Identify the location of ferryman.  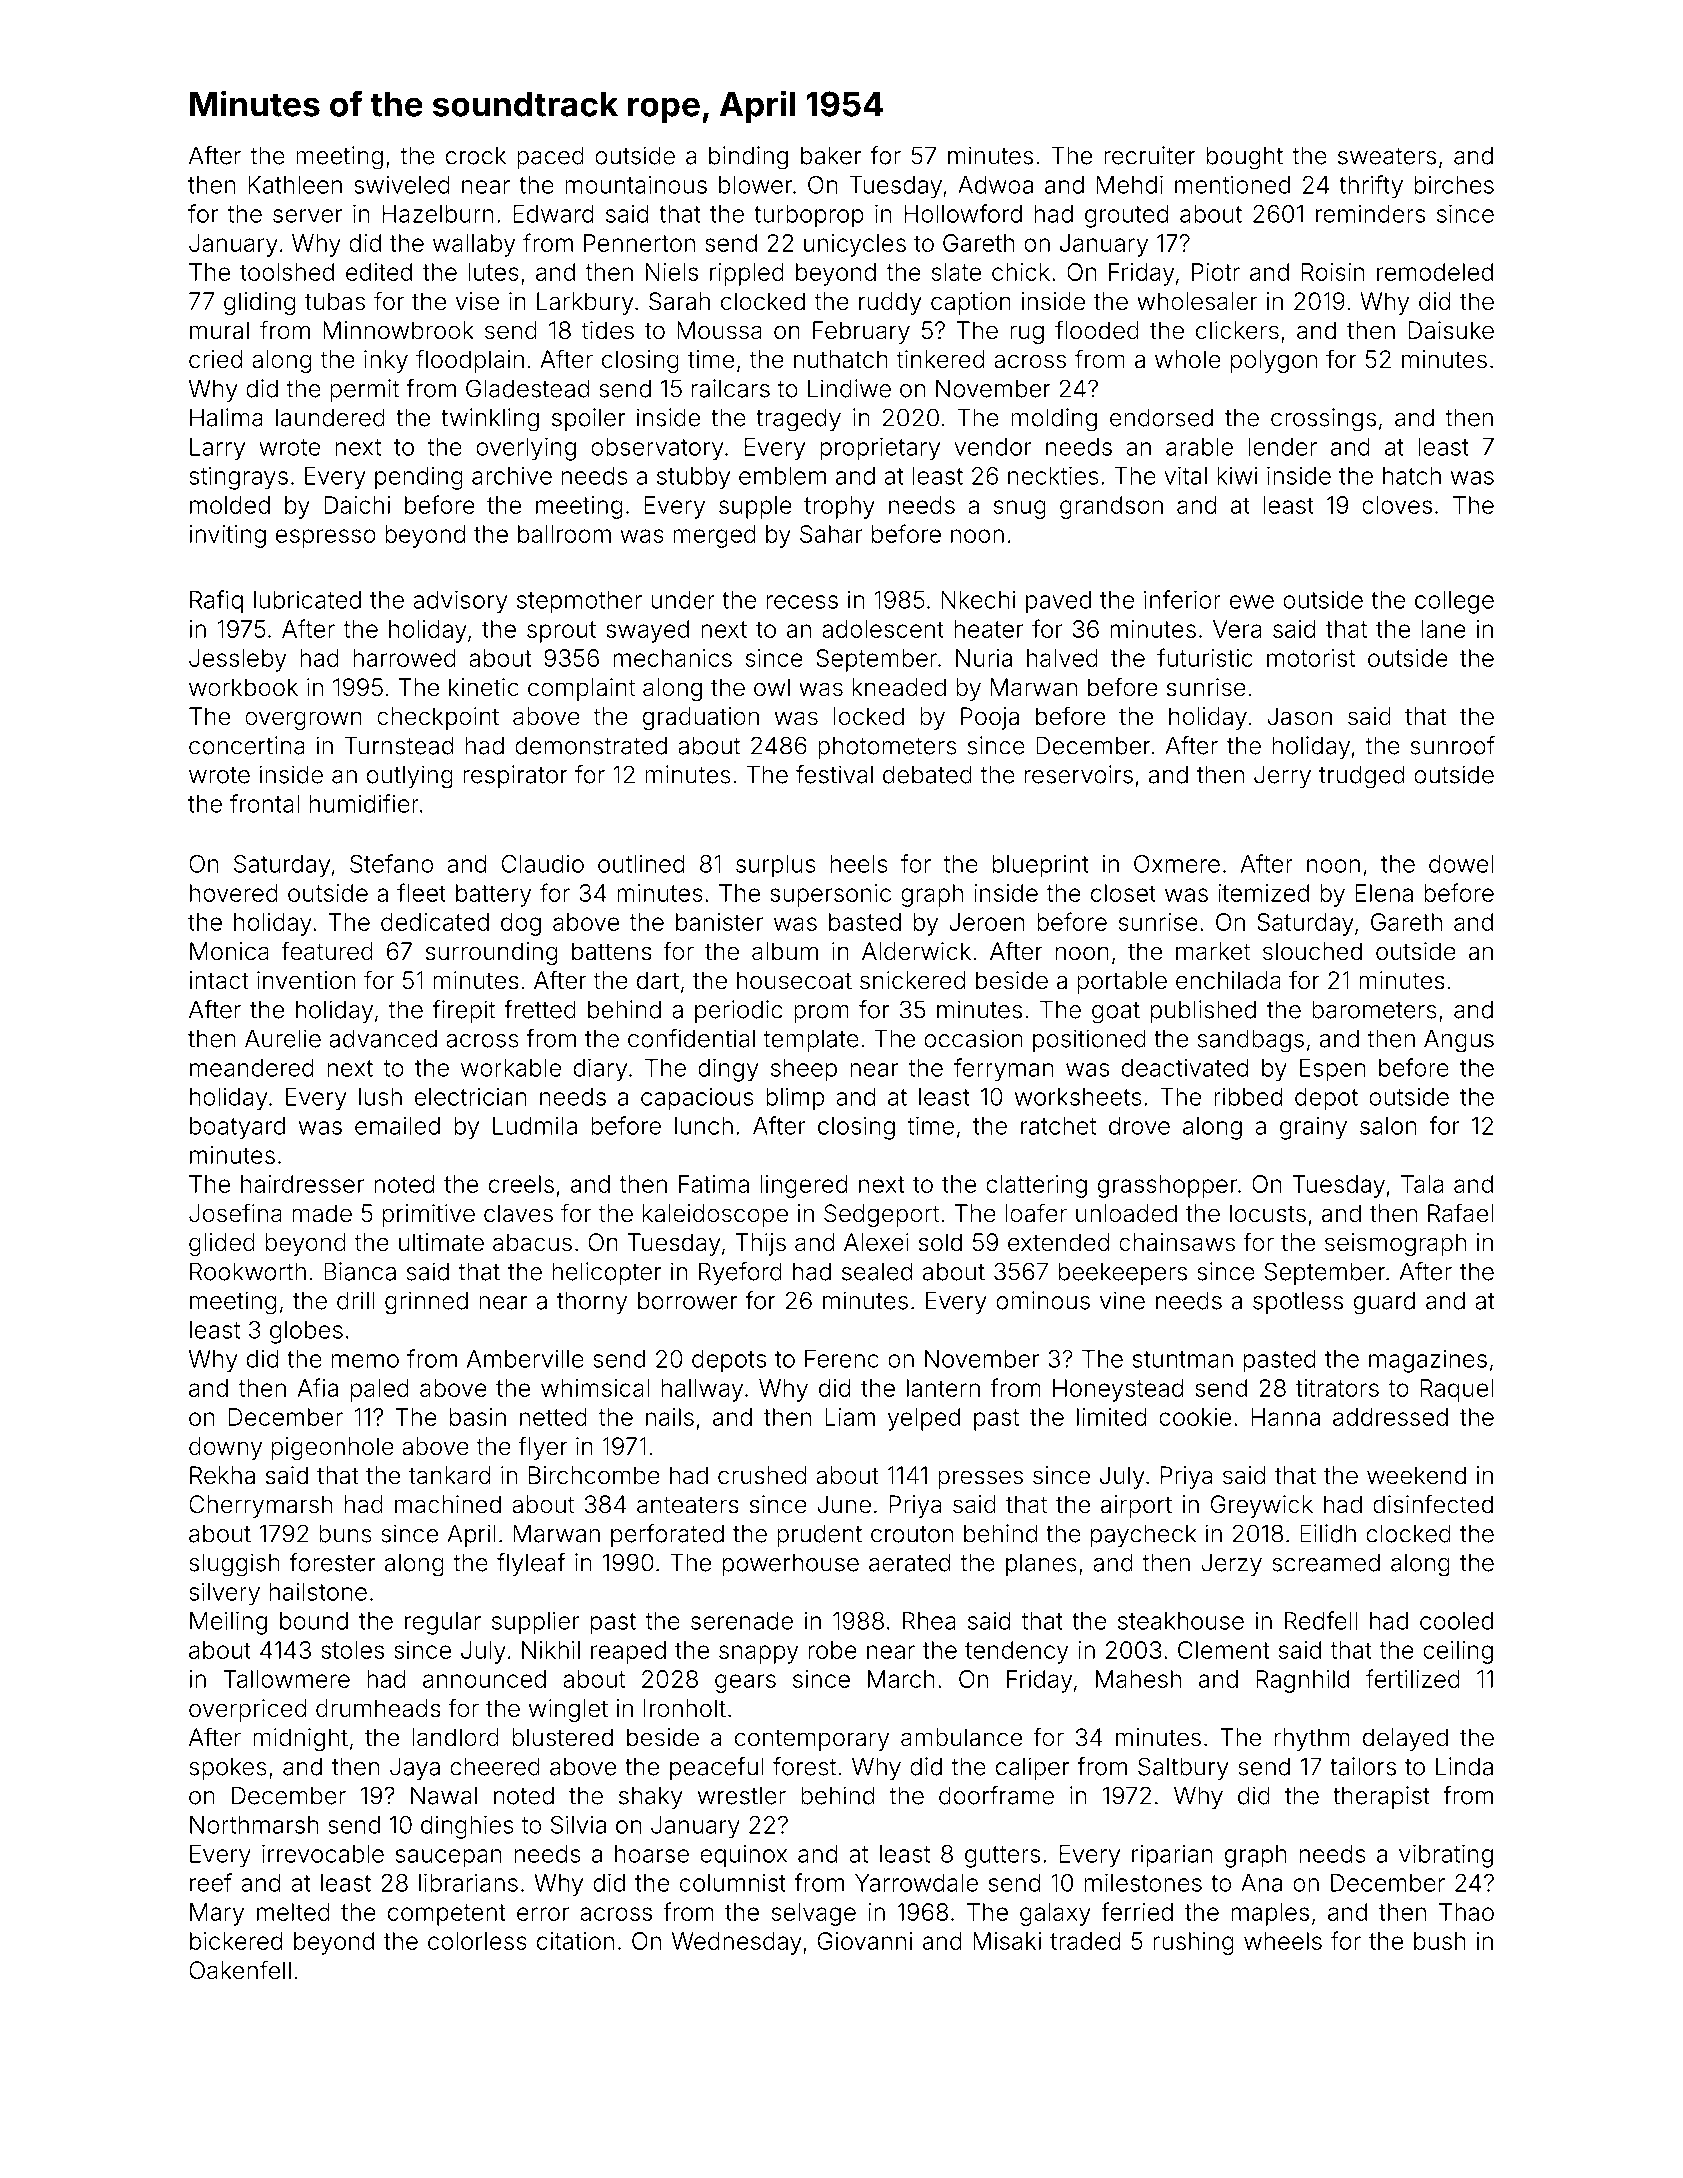
(1003, 1070).
